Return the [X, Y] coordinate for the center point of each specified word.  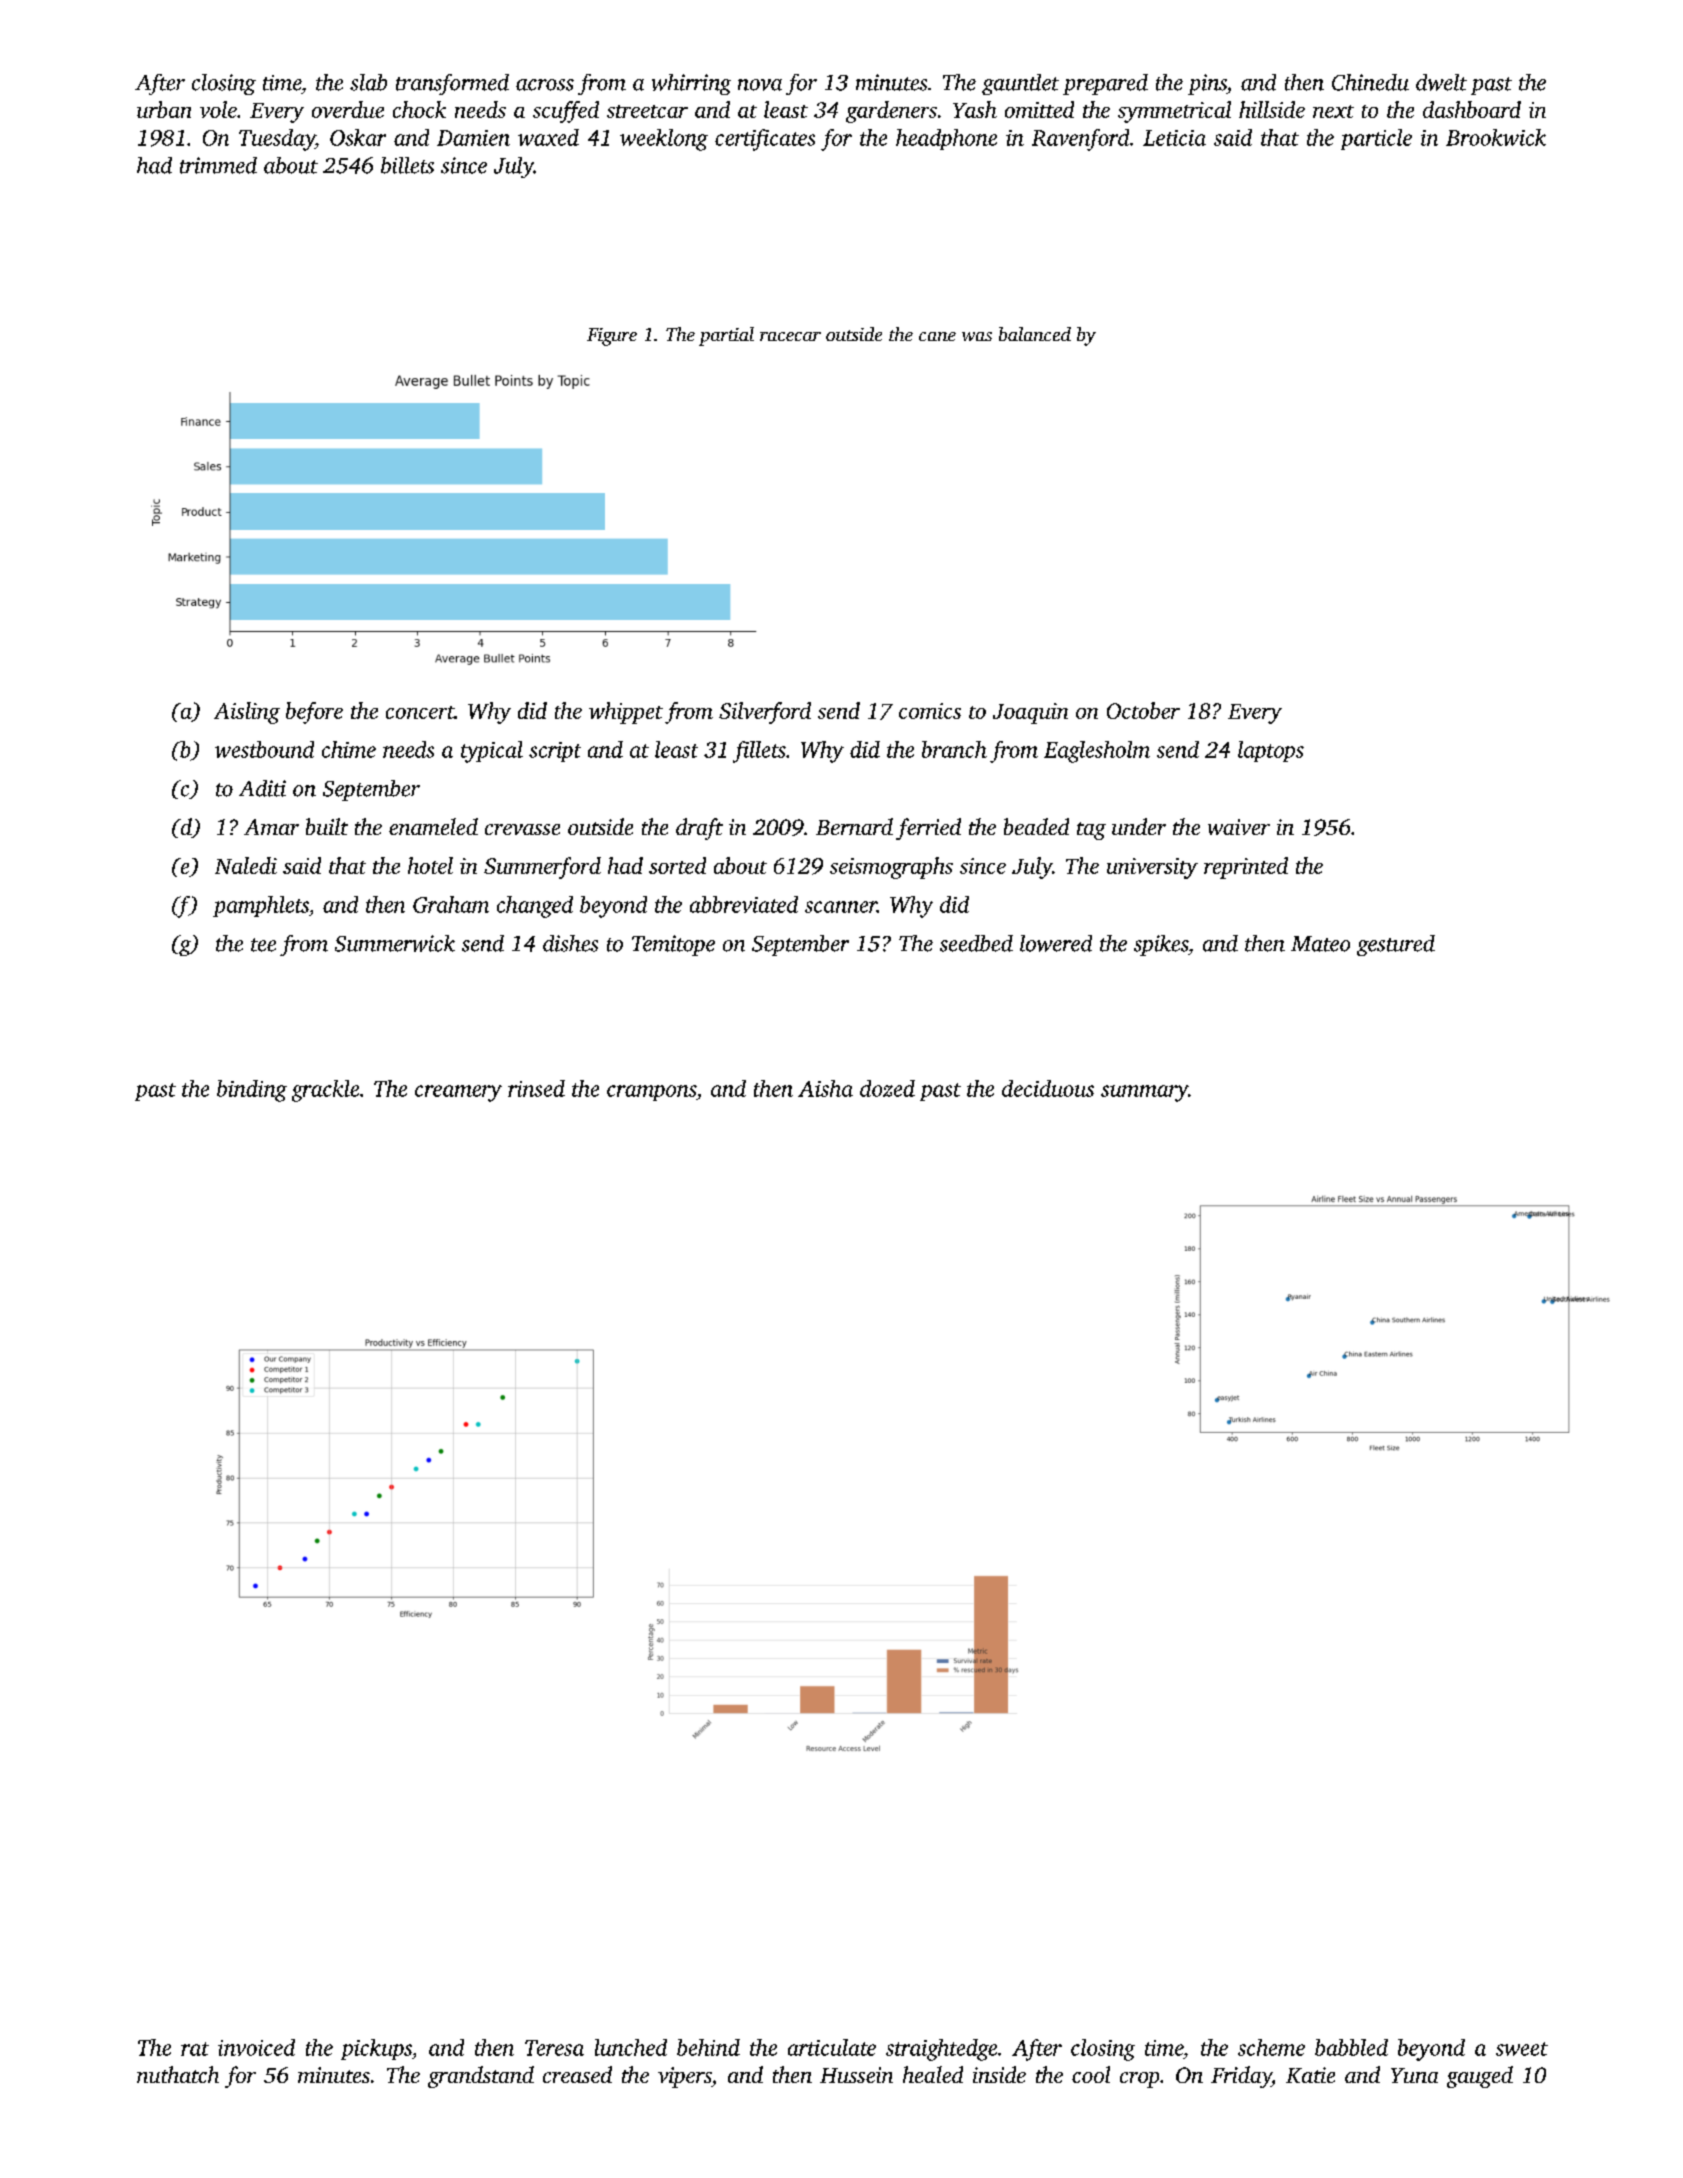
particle [1376, 139]
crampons [651, 1093]
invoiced [256, 2047]
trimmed [218, 165]
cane [937, 336]
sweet [1522, 2049]
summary [1144, 1093]
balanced [1035, 334]
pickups [376, 2049]
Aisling [247, 713]
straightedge [941, 2050]
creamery [458, 1093]
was [977, 336]
